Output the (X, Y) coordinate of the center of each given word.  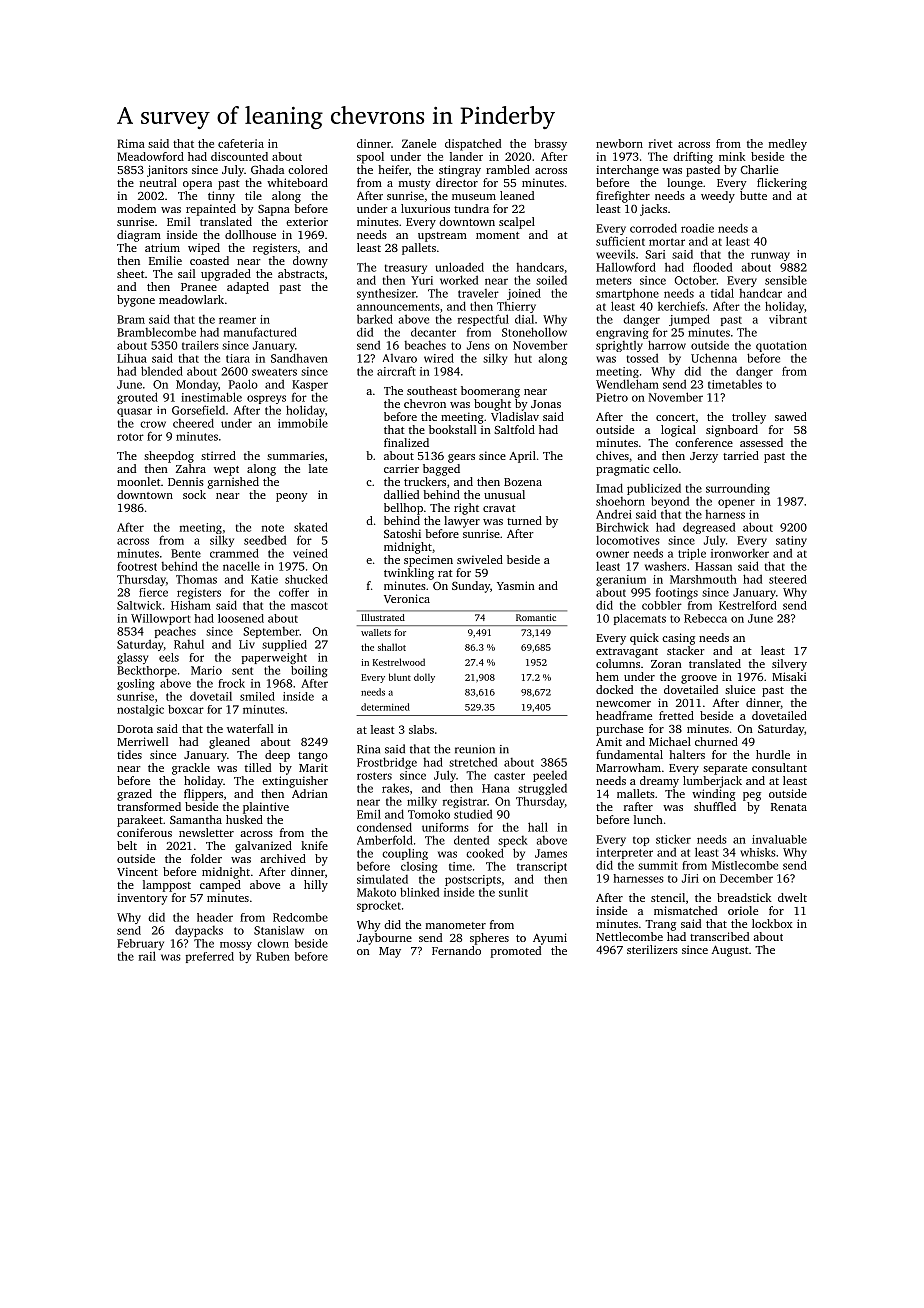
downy (310, 262)
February (140, 944)
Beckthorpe (147, 671)
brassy (550, 145)
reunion (475, 749)
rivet (660, 143)
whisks (758, 852)
